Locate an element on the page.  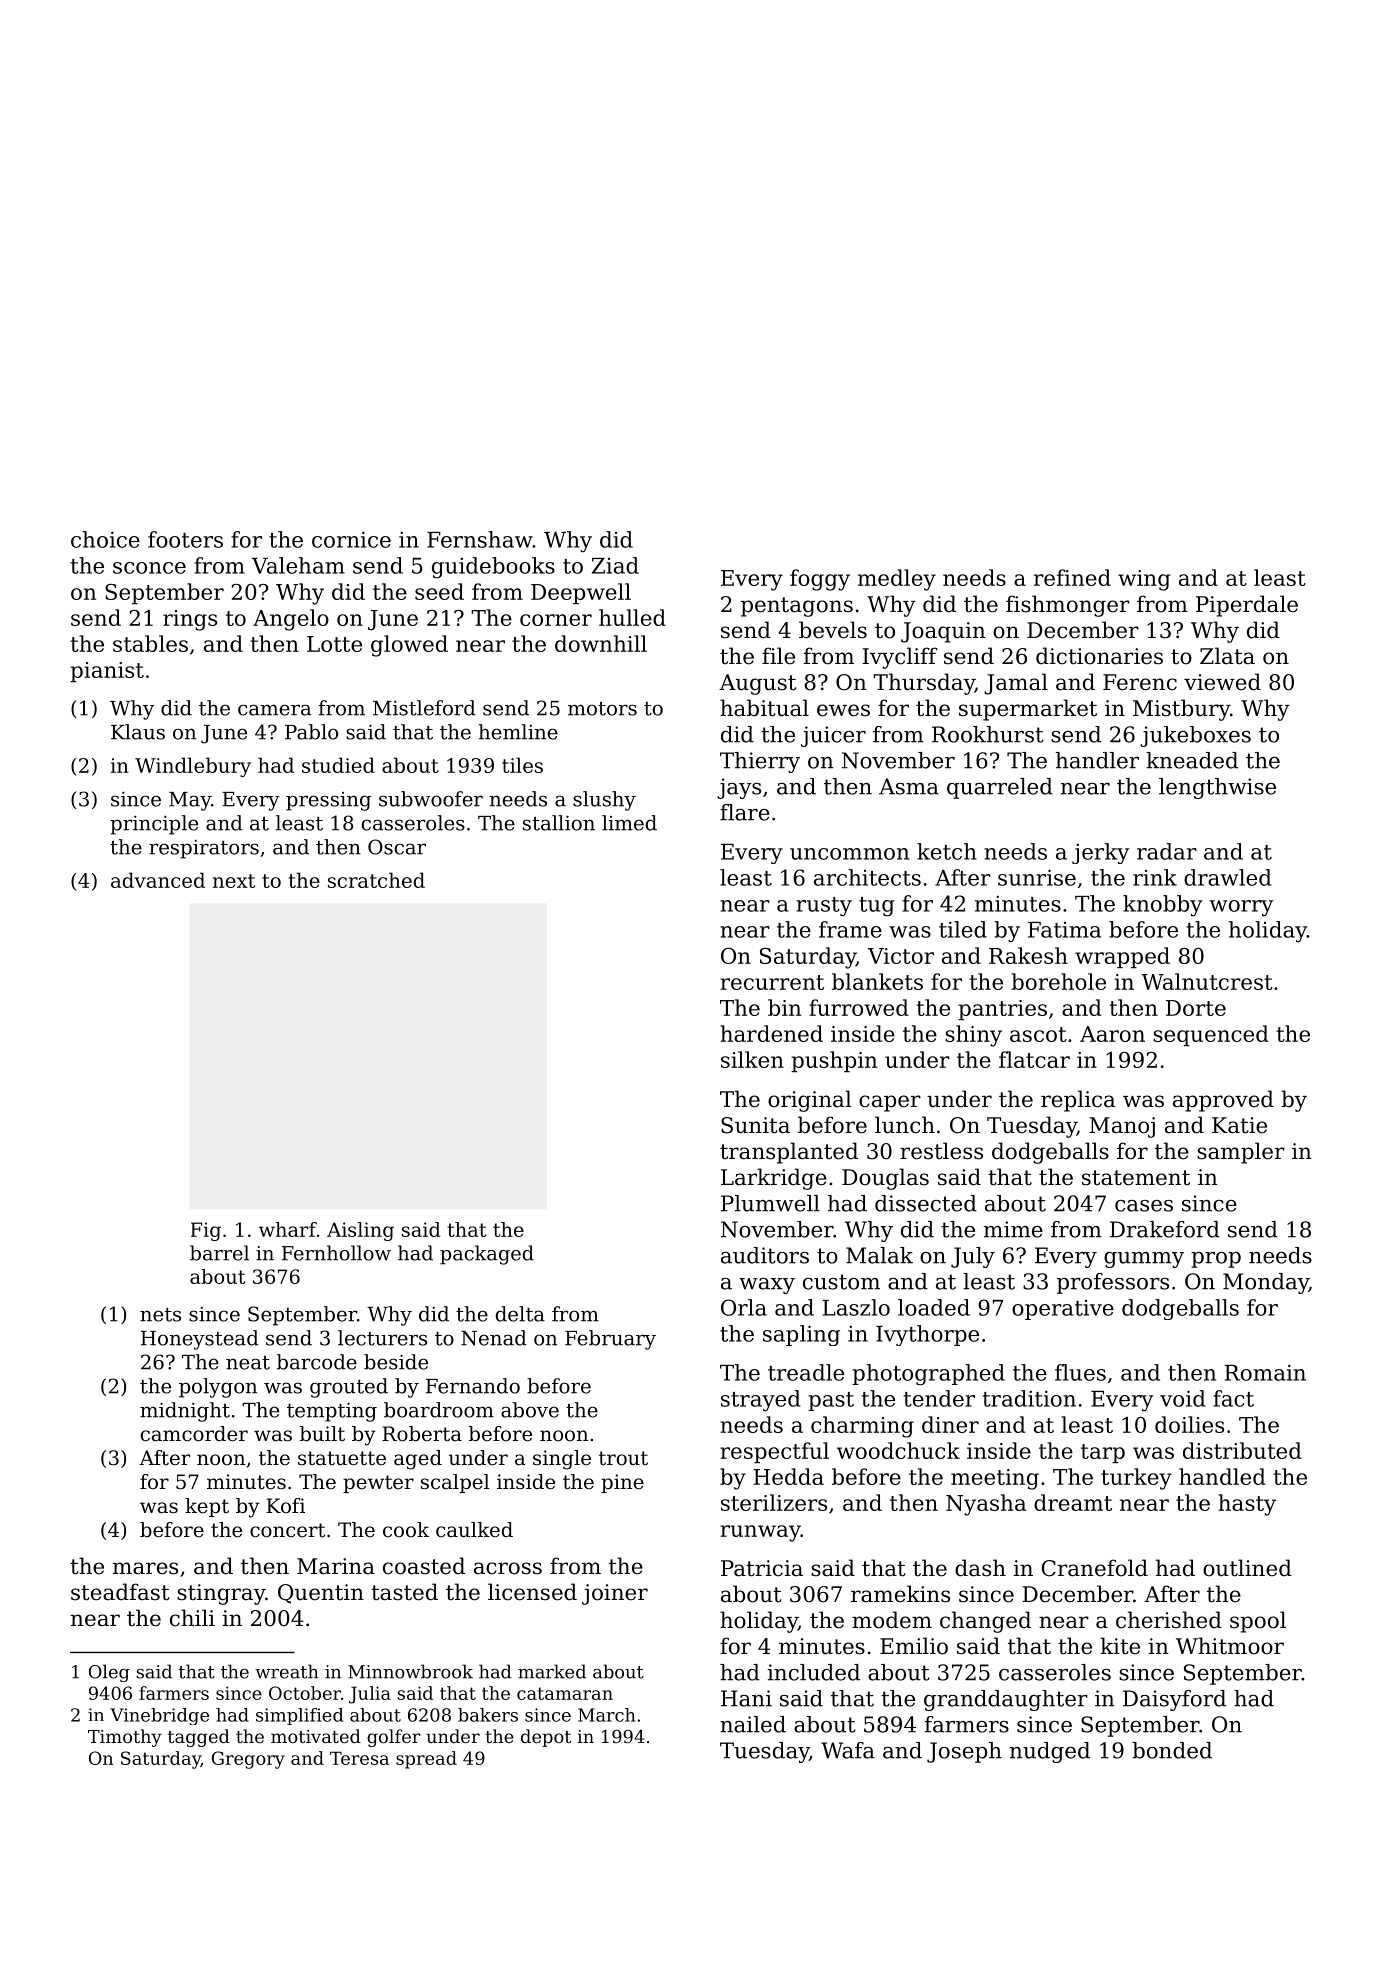
August is located at coordinates (757, 684).
